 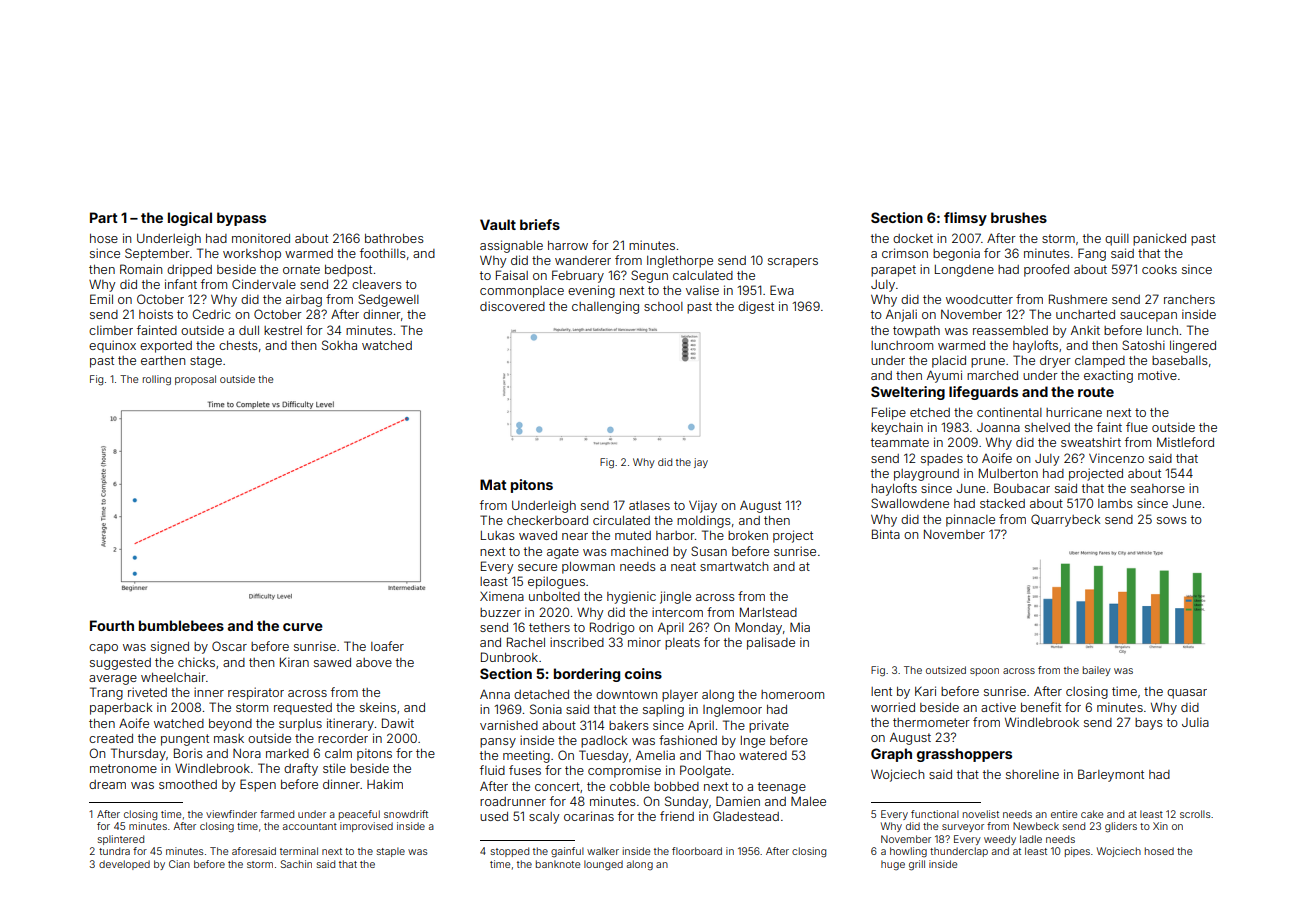 I want to click on Part, so click(x=104, y=217).
